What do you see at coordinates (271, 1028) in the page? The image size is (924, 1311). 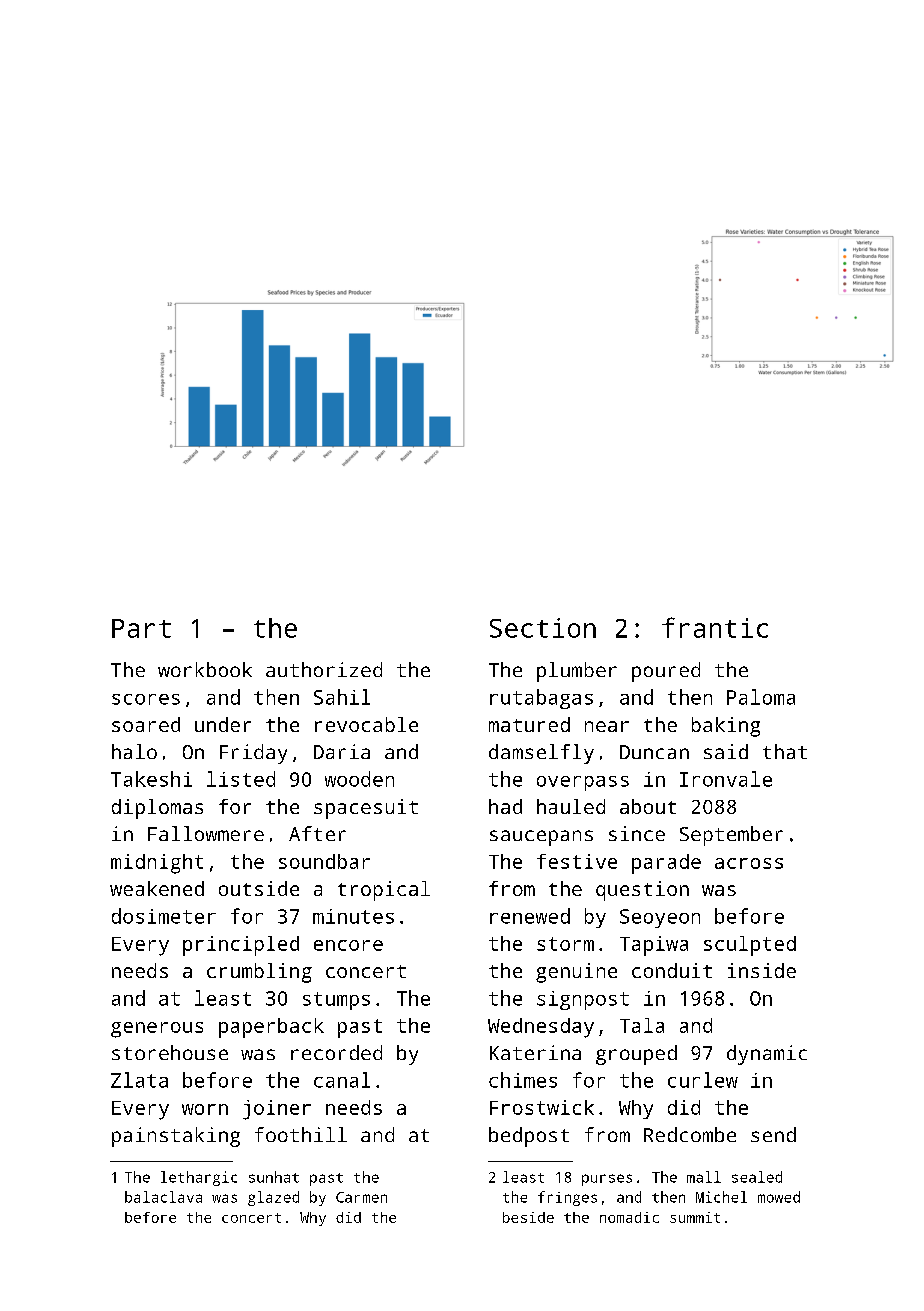 I see `paperback` at bounding box center [271, 1028].
